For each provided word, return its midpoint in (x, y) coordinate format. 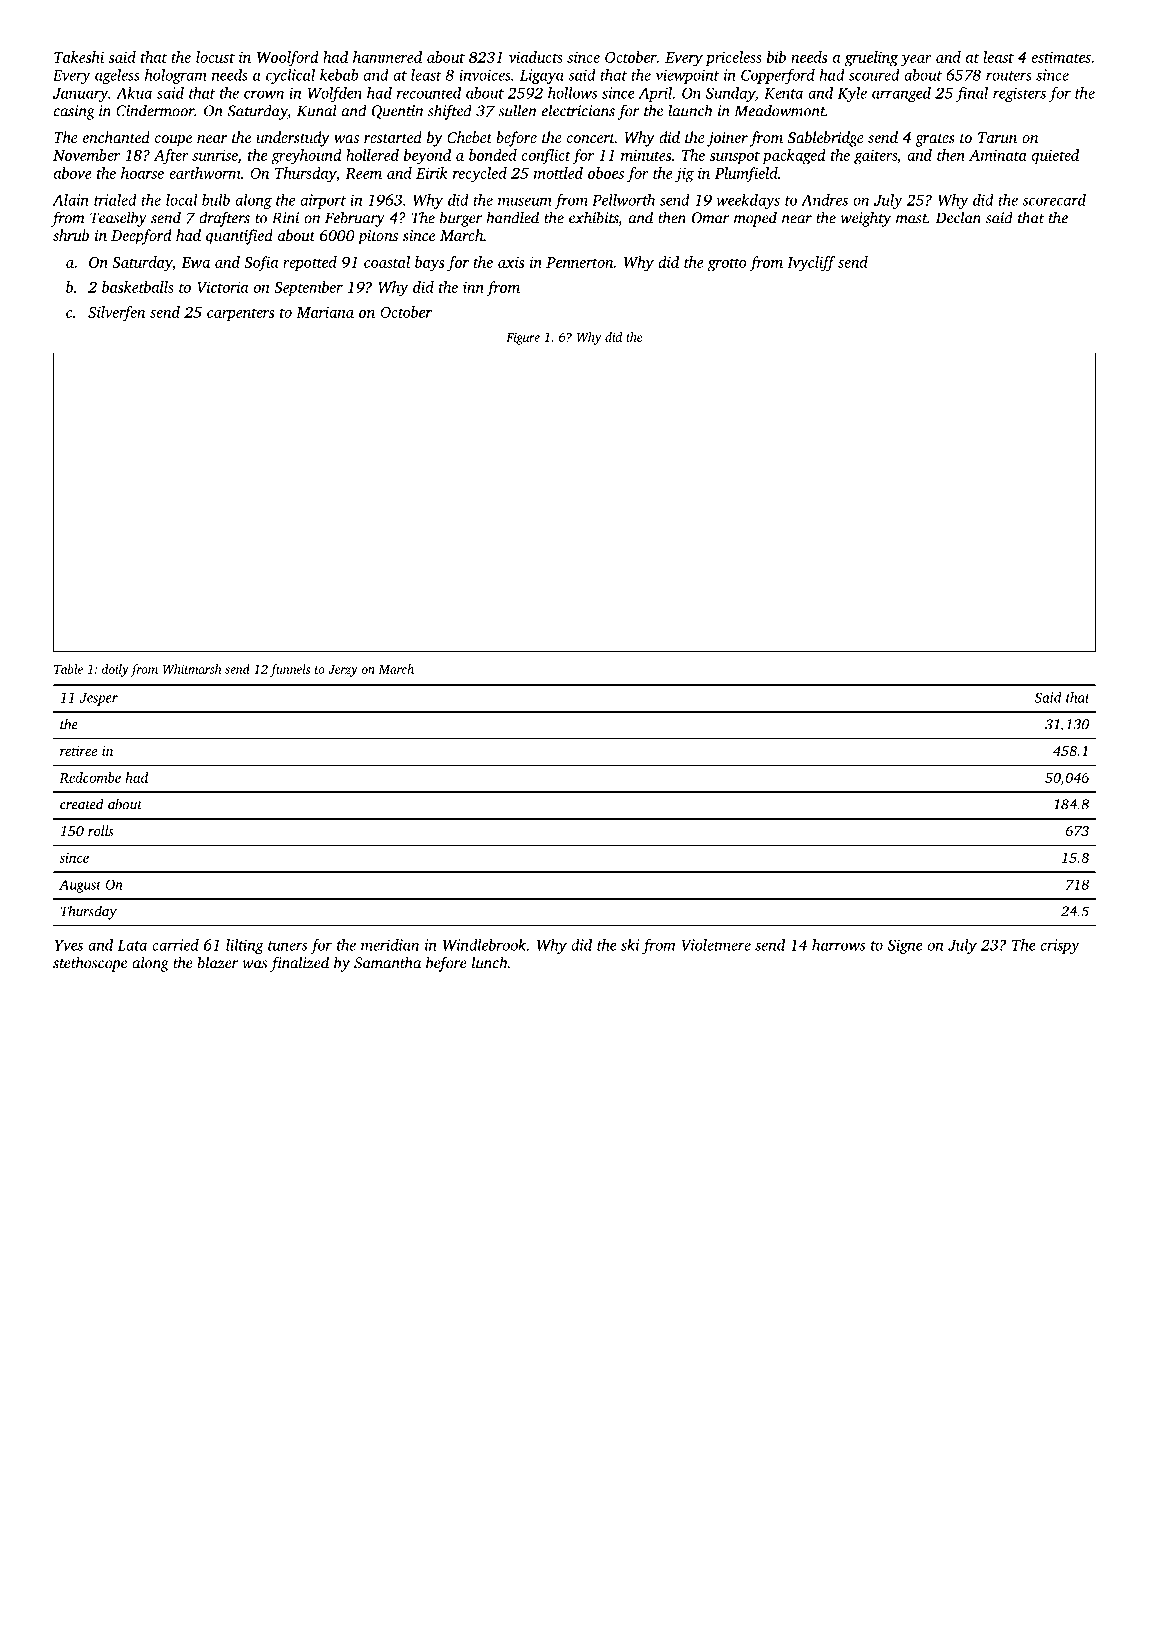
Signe (905, 946)
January (80, 95)
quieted (1055, 156)
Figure (523, 339)
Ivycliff (811, 264)
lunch (490, 962)
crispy (1060, 946)
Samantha (387, 962)
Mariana (325, 312)
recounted (429, 93)
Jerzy (343, 671)
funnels (290, 670)
